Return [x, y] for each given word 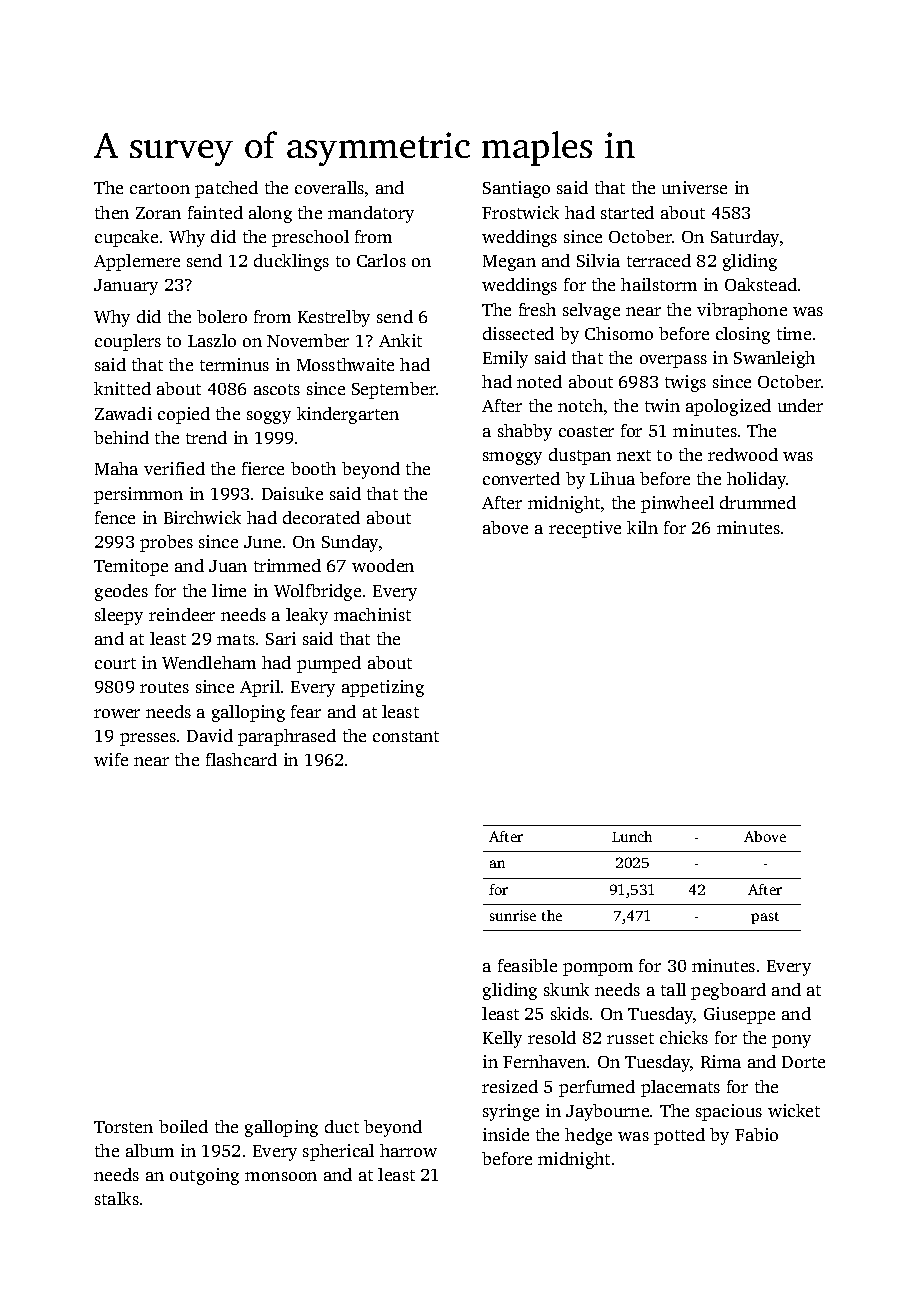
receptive [585, 529]
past [765, 918]
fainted [215, 212]
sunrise [513, 915]
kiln [642, 527]
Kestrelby [334, 318]
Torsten [123, 1127]
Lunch [632, 836]
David [210, 735]
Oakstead [761, 284]
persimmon [138, 495]
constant [406, 736]
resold [552, 1037]
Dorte [803, 1062]
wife [111, 759]
